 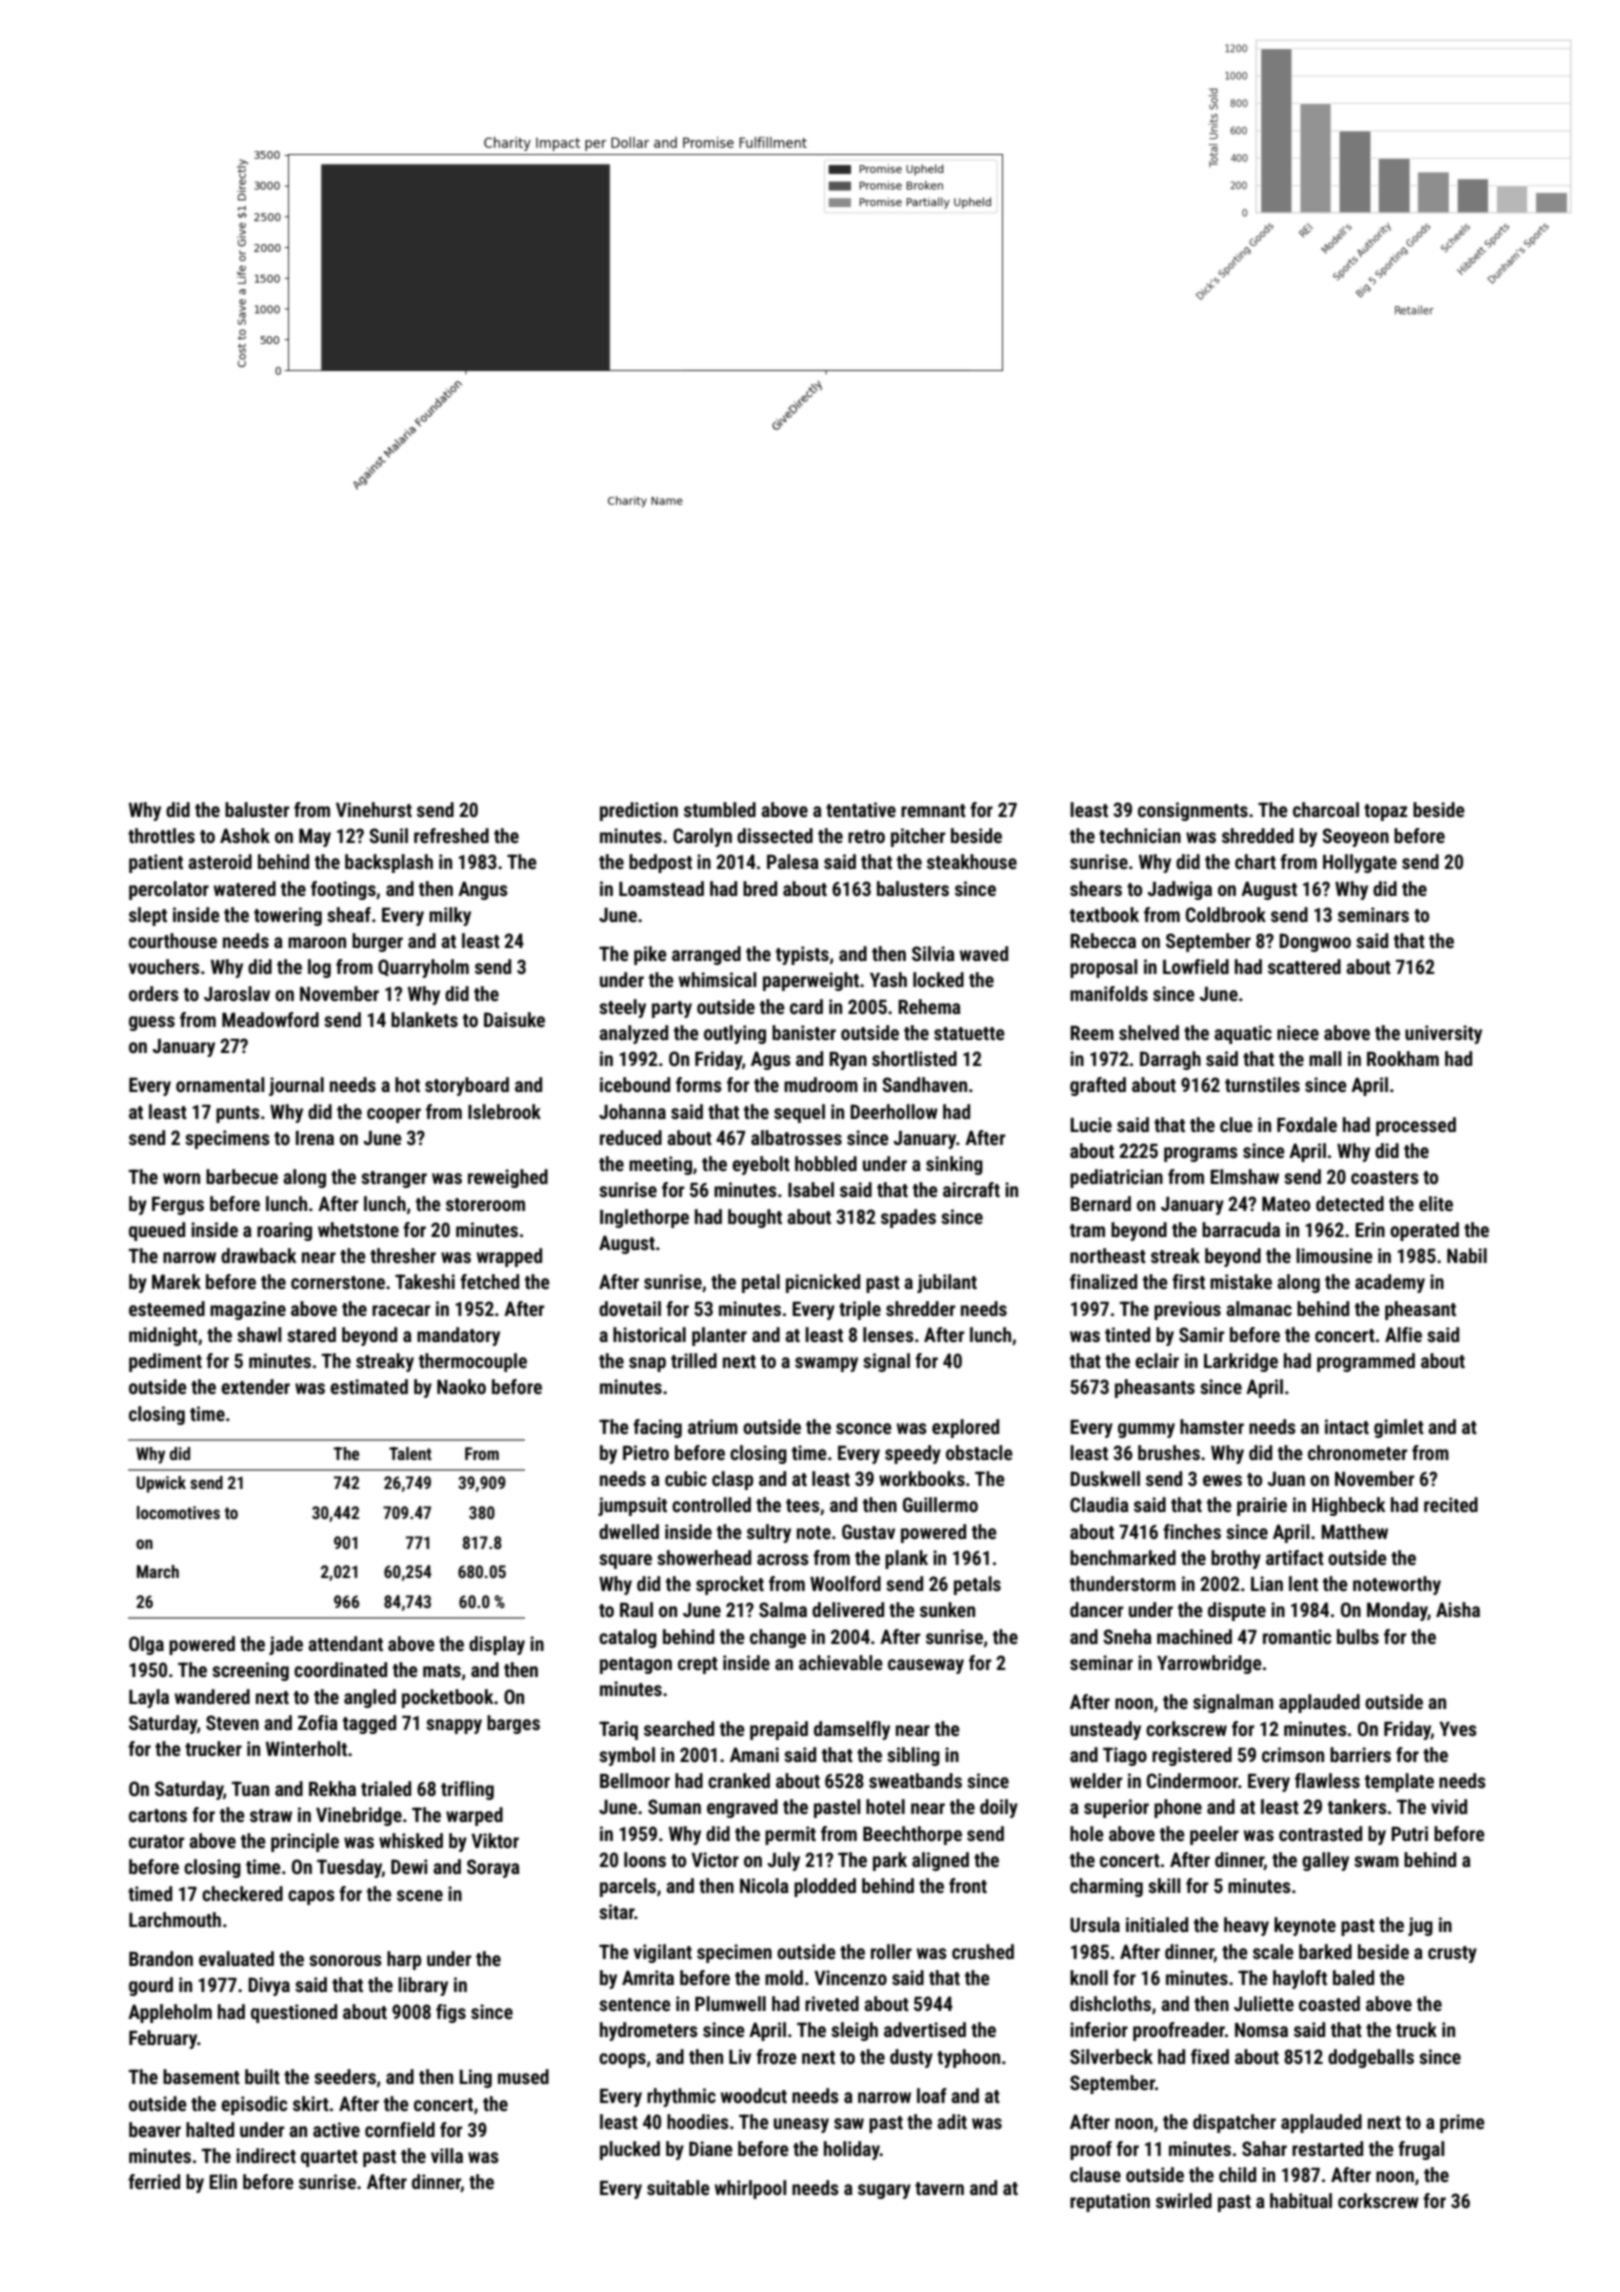 I want to click on consignments, so click(x=1193, y=811).
